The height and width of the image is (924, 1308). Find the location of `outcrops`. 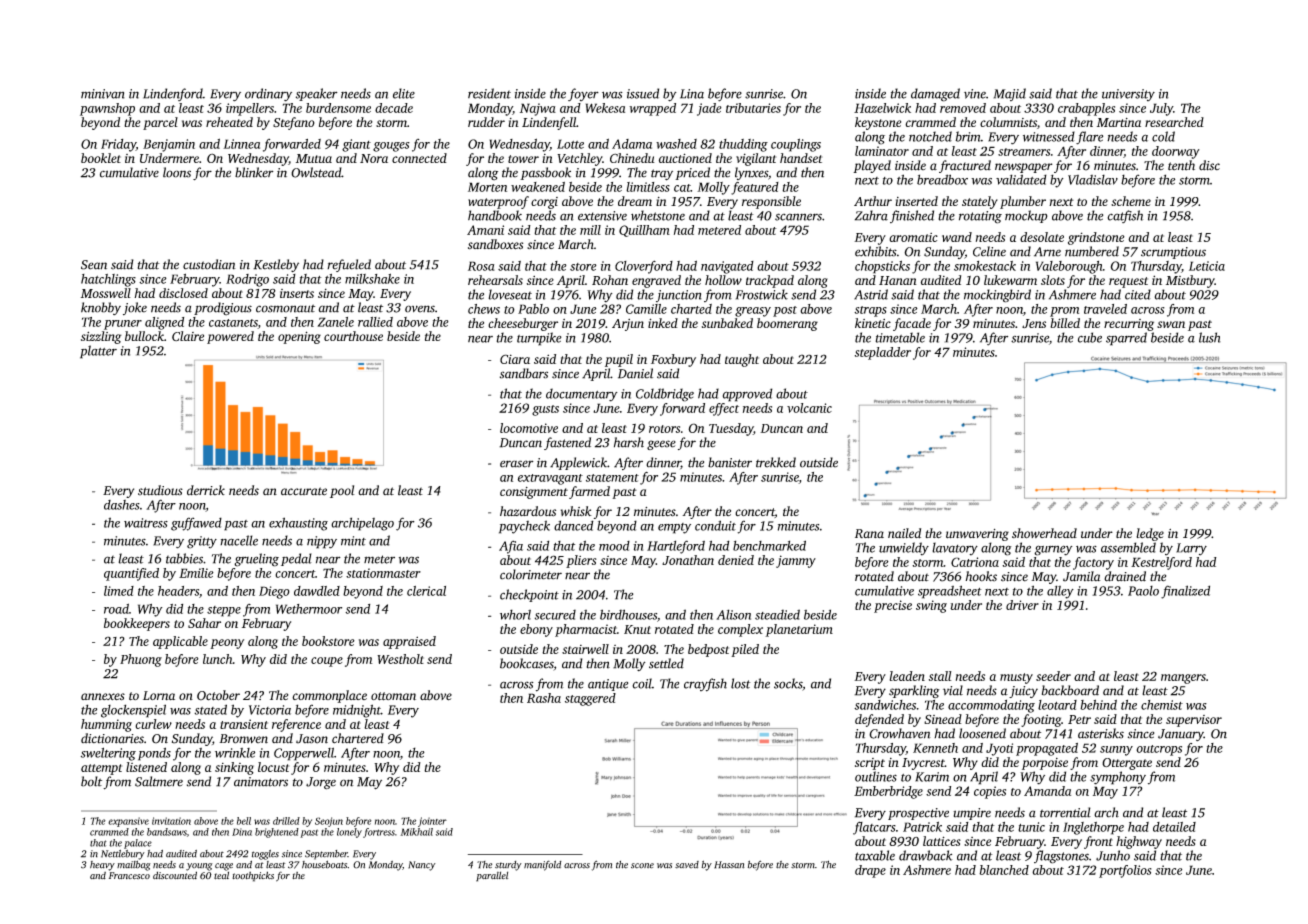

outcrops is located at coordinates (1159, 750).
